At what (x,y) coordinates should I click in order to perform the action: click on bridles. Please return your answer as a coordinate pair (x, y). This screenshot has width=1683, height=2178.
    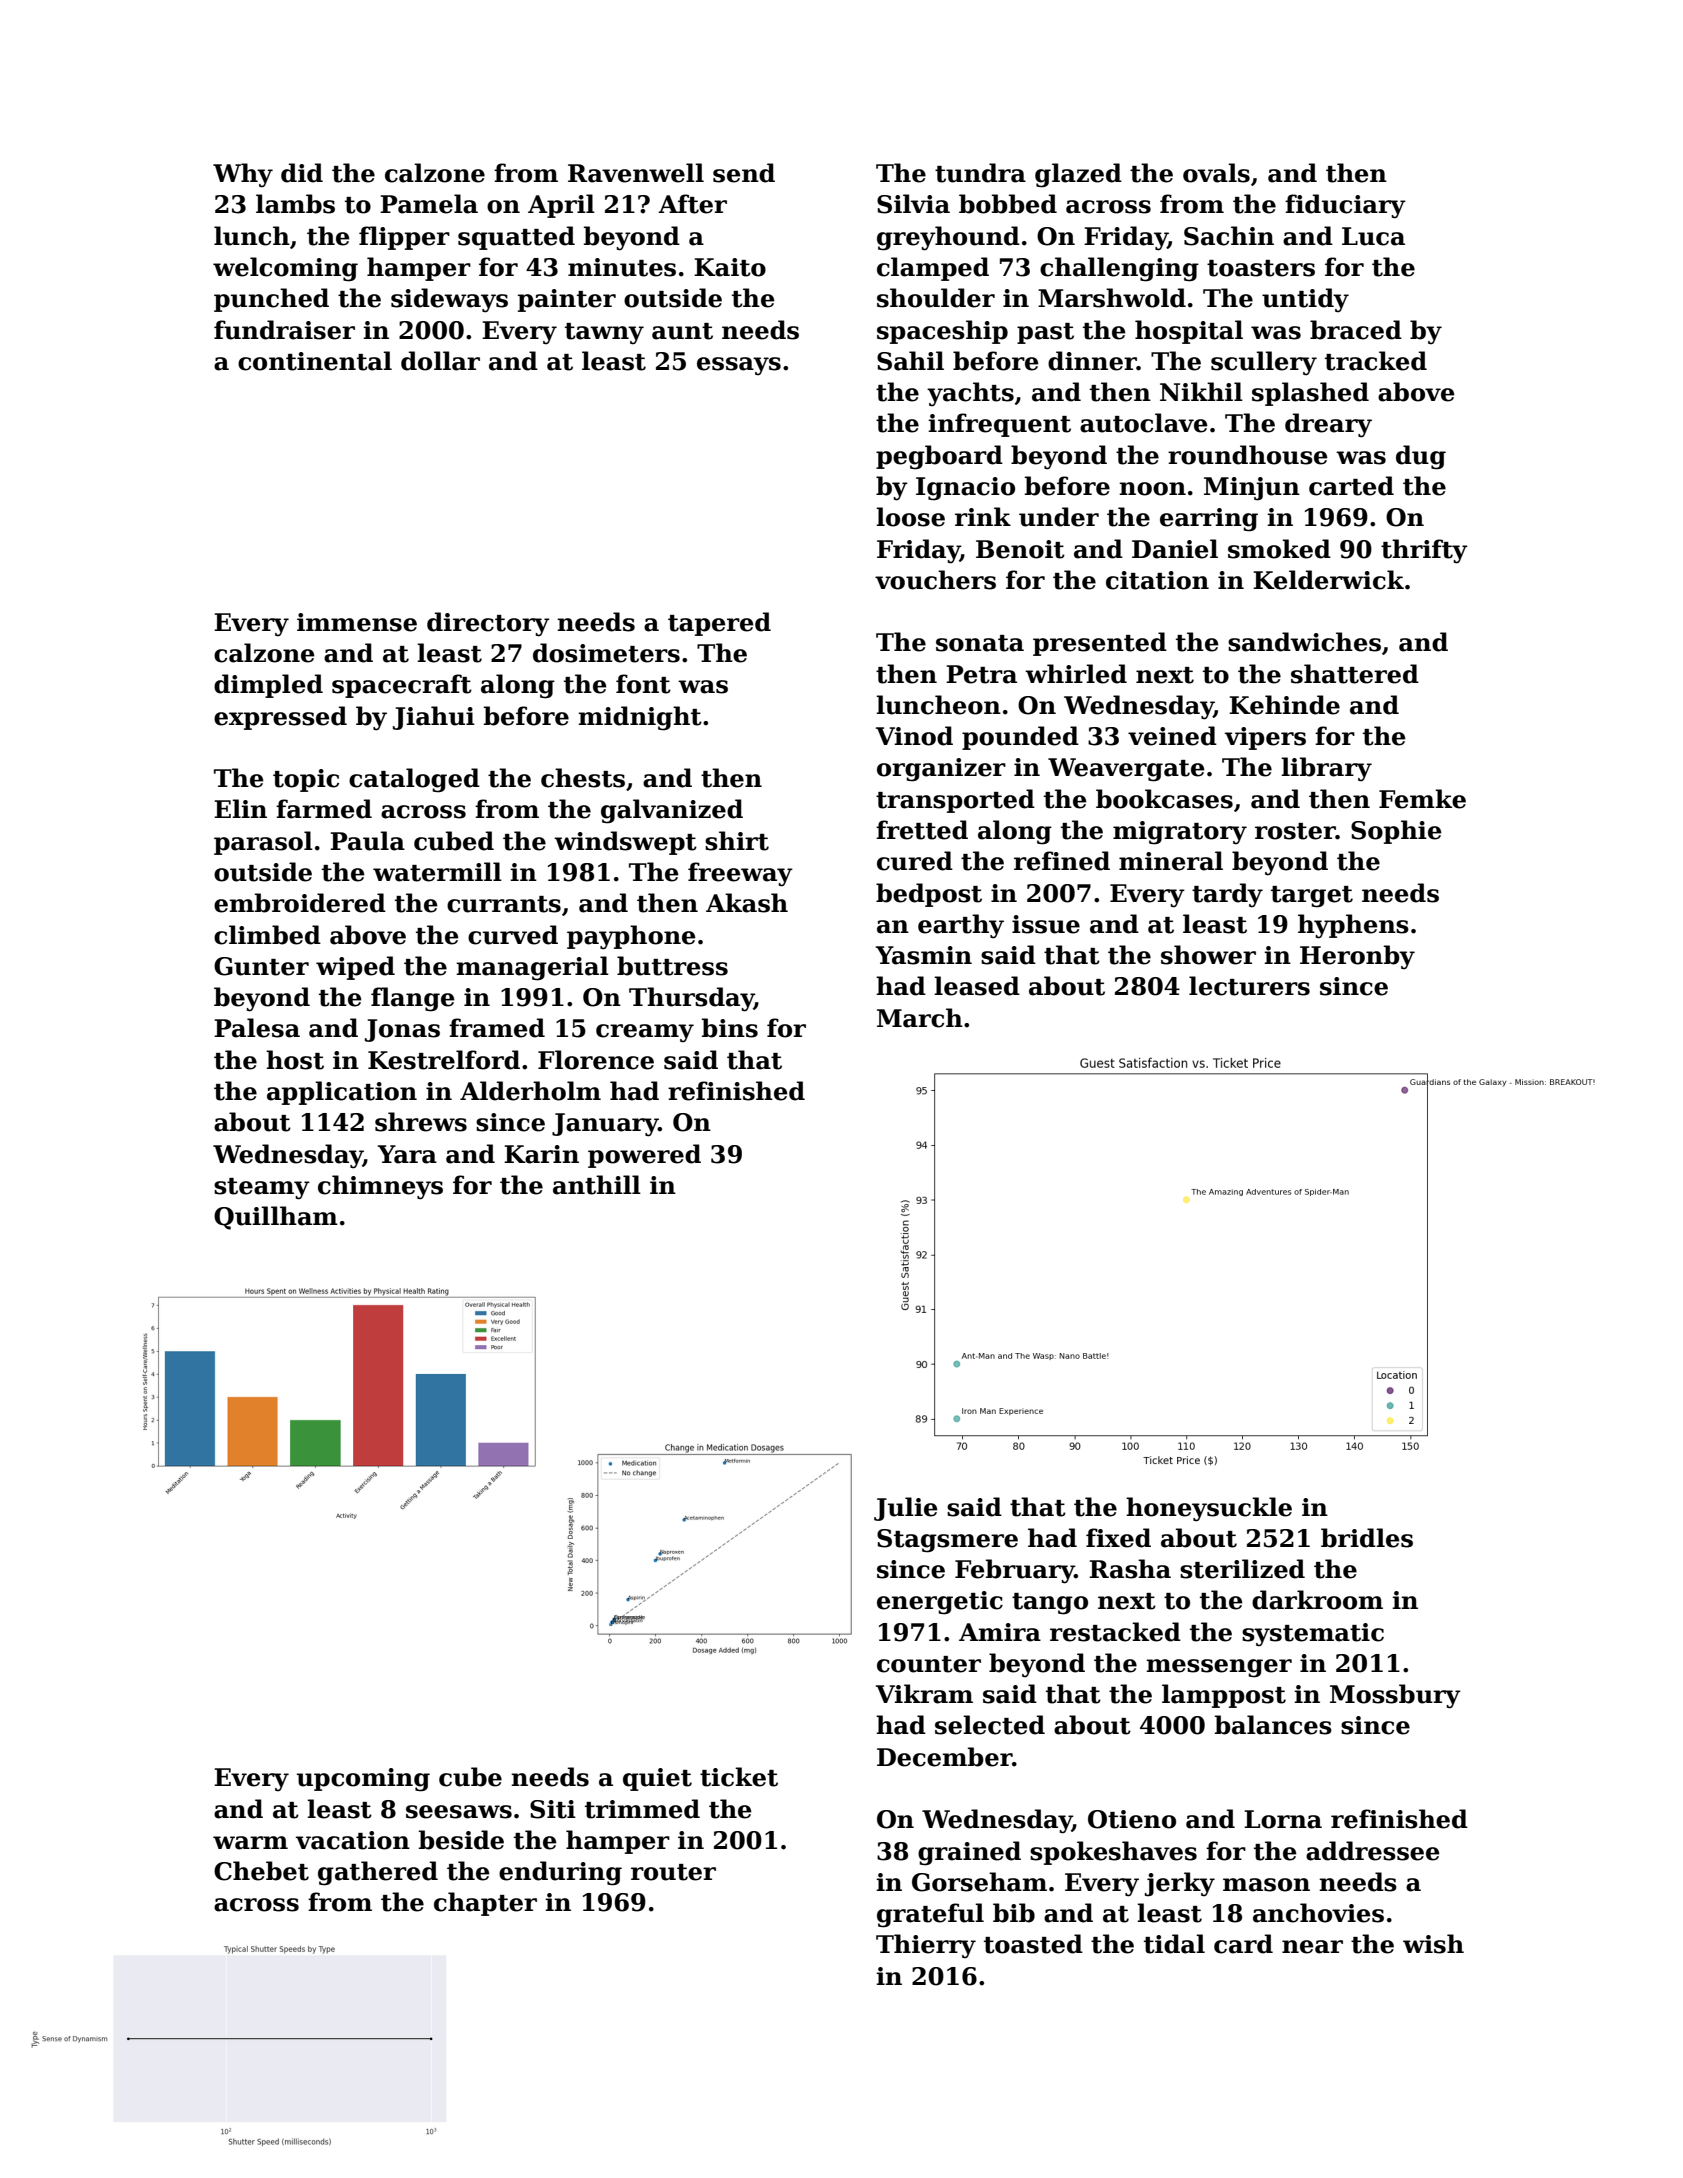
    Looking at the image, I should click on (1367, 1538).
